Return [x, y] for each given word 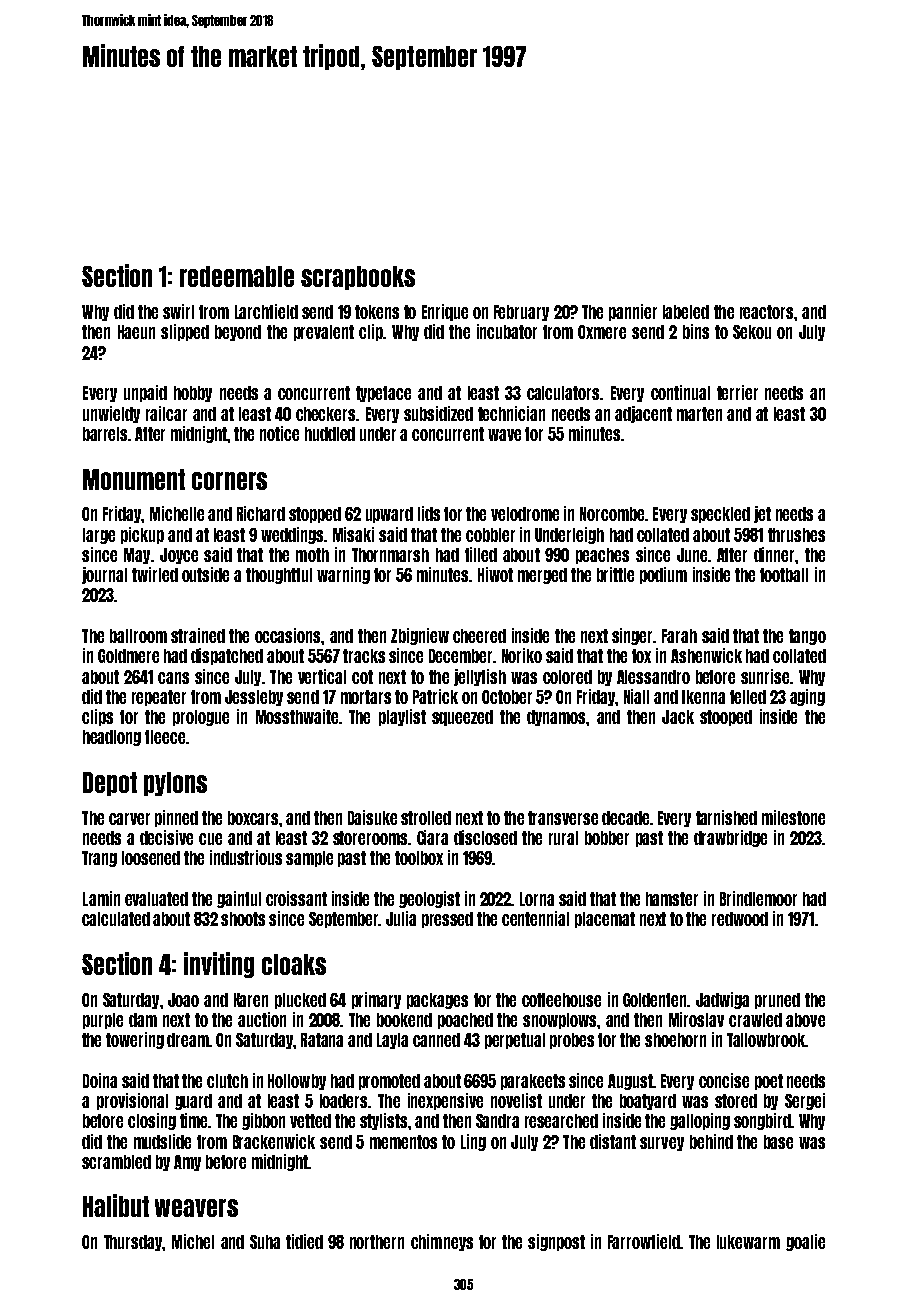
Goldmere [128, 656]
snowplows [559, 1021]
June [692, 555]
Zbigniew [420, 636]
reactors [766, 312]
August [630, 1082]
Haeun [136, 332]
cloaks [294, 964]
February [521, 313]
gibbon [263, 1121]
